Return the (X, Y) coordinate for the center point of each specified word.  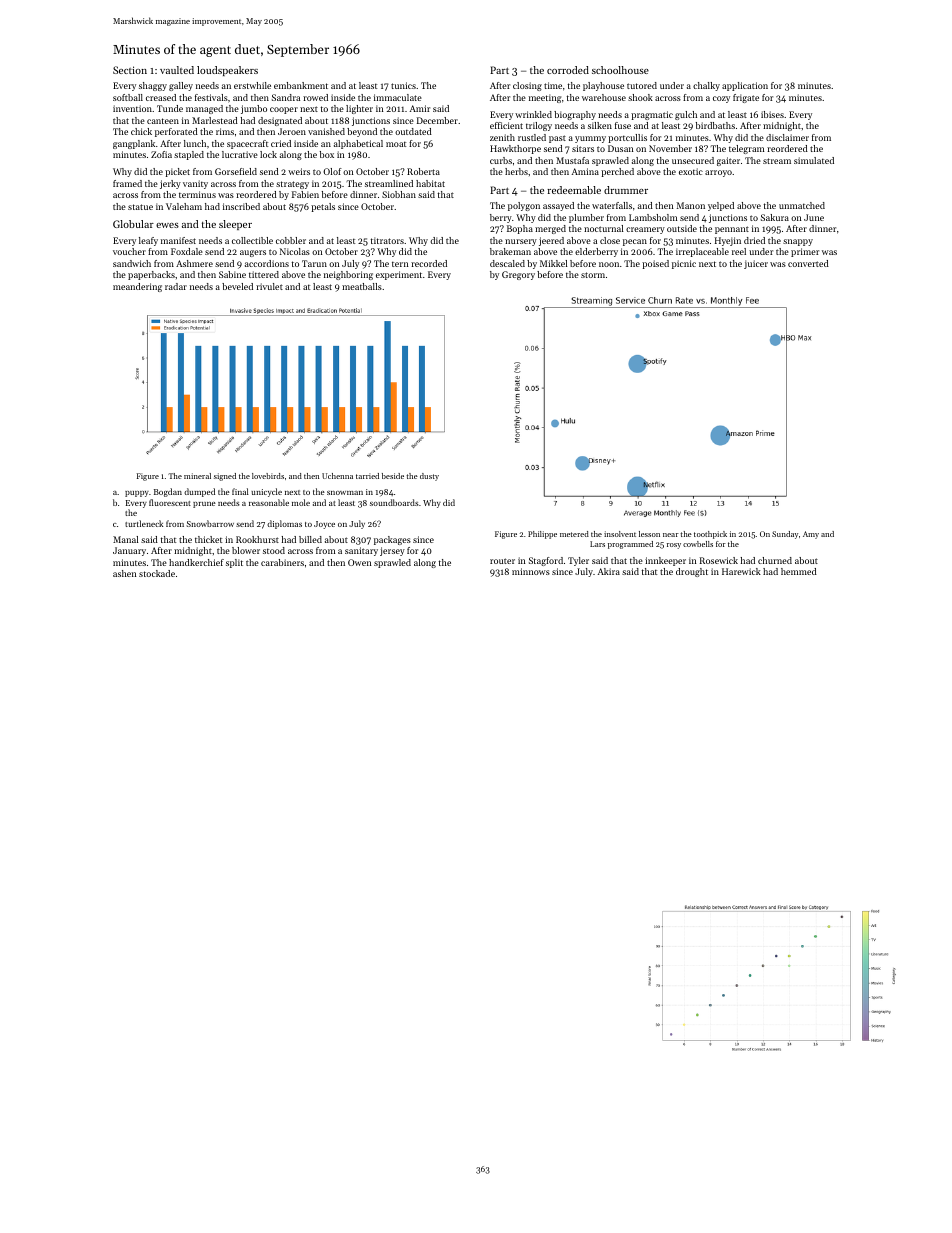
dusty (429, 477)
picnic (684, 264)
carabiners (282, 562)
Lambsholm (653, 217)
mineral (197, 476)
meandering (137, 287)
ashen (124, 573)
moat (396, 144)
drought (692, 572)
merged (550, 229)
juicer (756, 264)
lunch (195, 143)
